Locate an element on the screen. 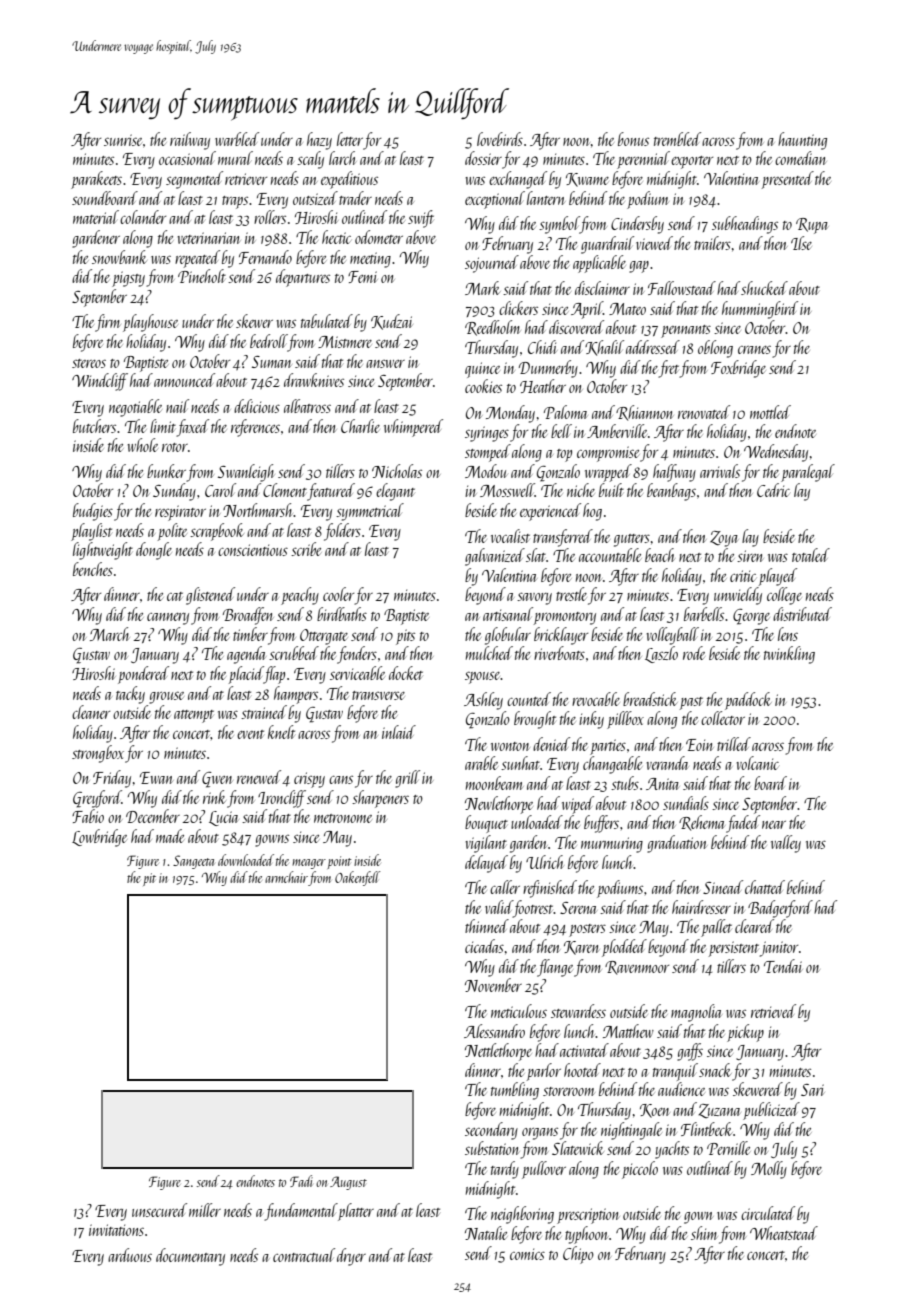 The image size is (908, 1316). sunrise is located at coordinates (123, 140).
